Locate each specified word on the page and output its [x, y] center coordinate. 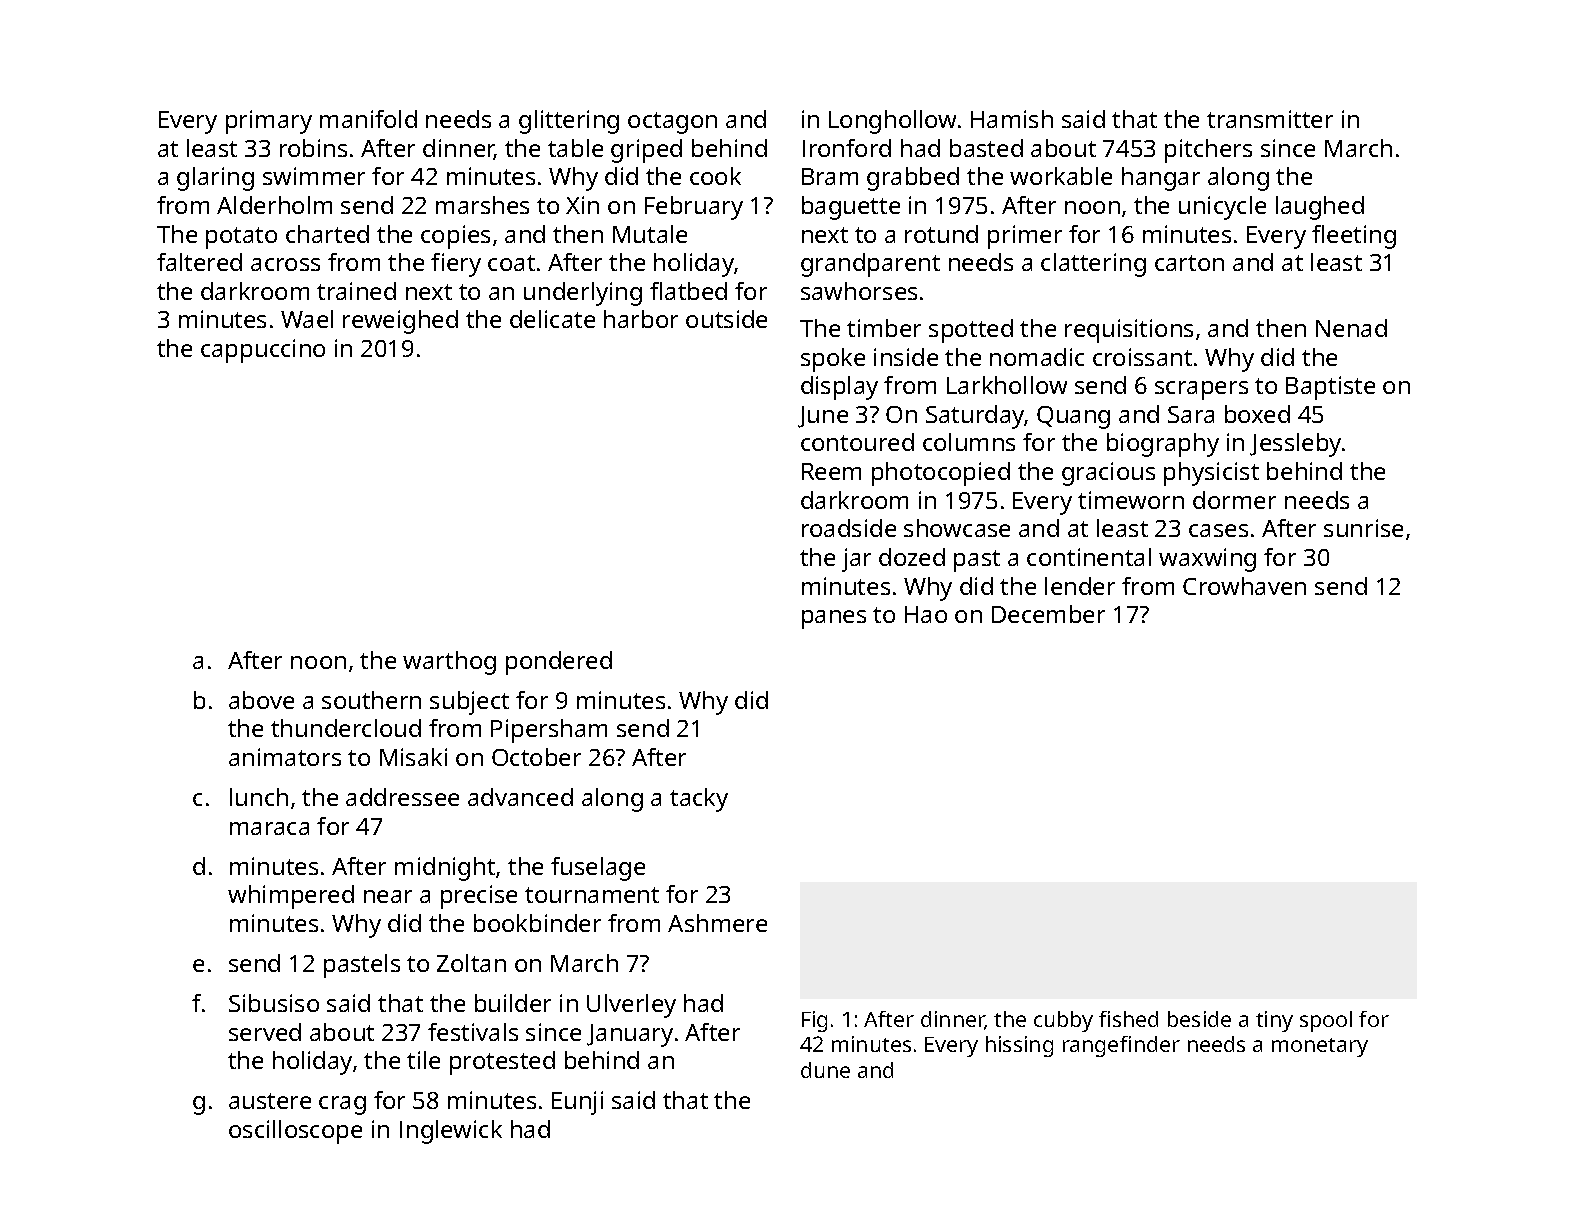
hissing [1019, 1046]
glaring [215, 179]
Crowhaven [1244, 586]
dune [825, 1070]
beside [1199, 1019]
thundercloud [346, 728]
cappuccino [263, 351]
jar [856, 560]
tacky [699, 800]
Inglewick [451, 1132]
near [388, 896]
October [536, 757]
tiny [1274, 1021]
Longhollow [892, 122]
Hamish [1012, 119]
